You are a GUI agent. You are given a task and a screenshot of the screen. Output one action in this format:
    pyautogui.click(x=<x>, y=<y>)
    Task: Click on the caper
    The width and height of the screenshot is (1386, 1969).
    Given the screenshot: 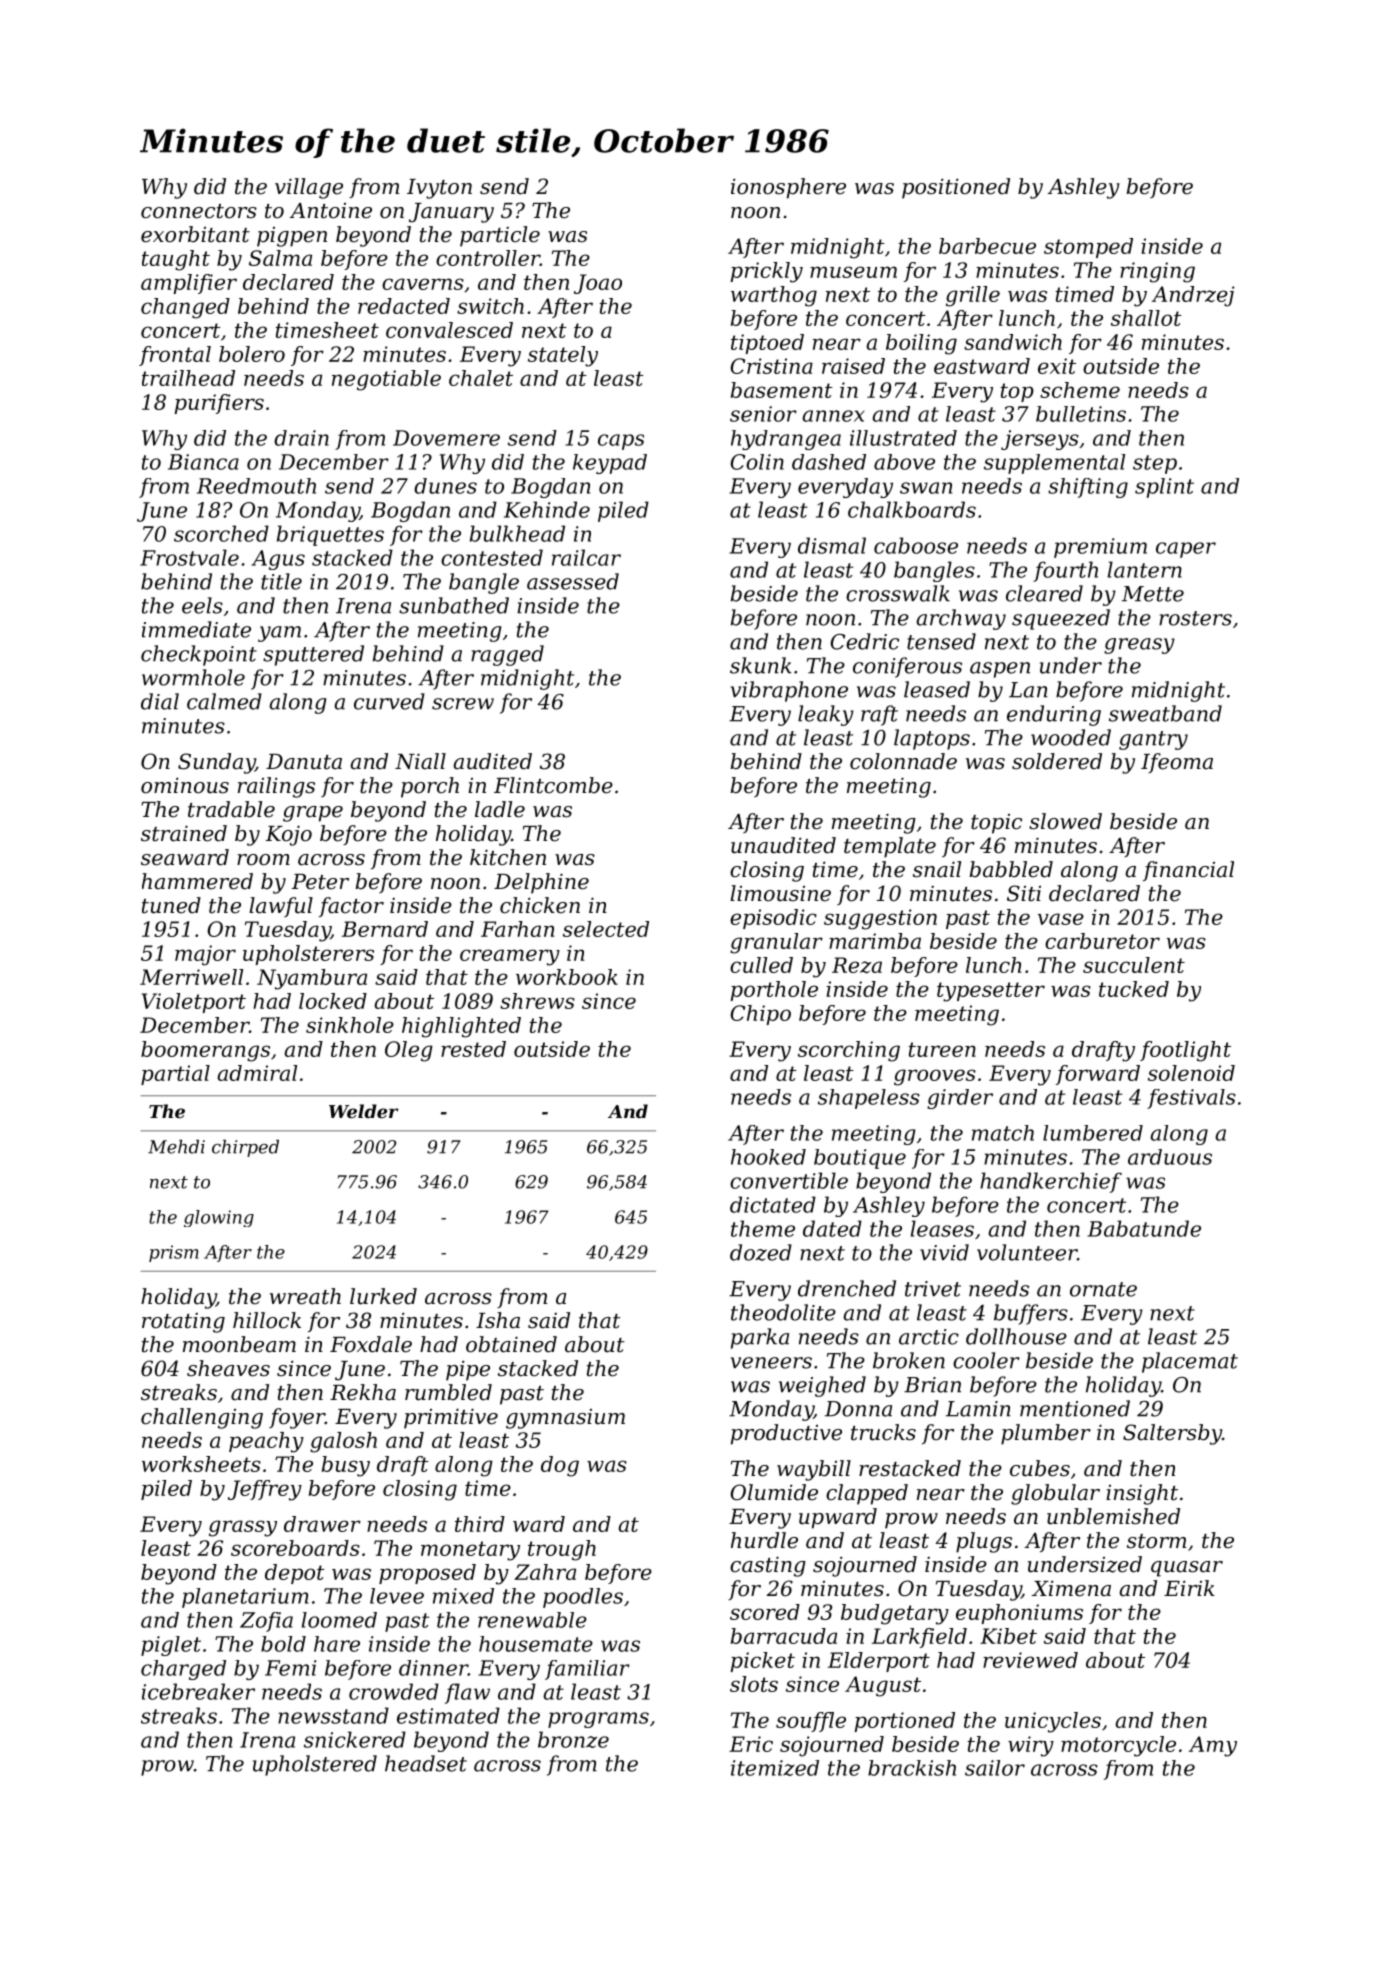 What is the action you would take?
    pyautogui.click(x=1186, y=550)
